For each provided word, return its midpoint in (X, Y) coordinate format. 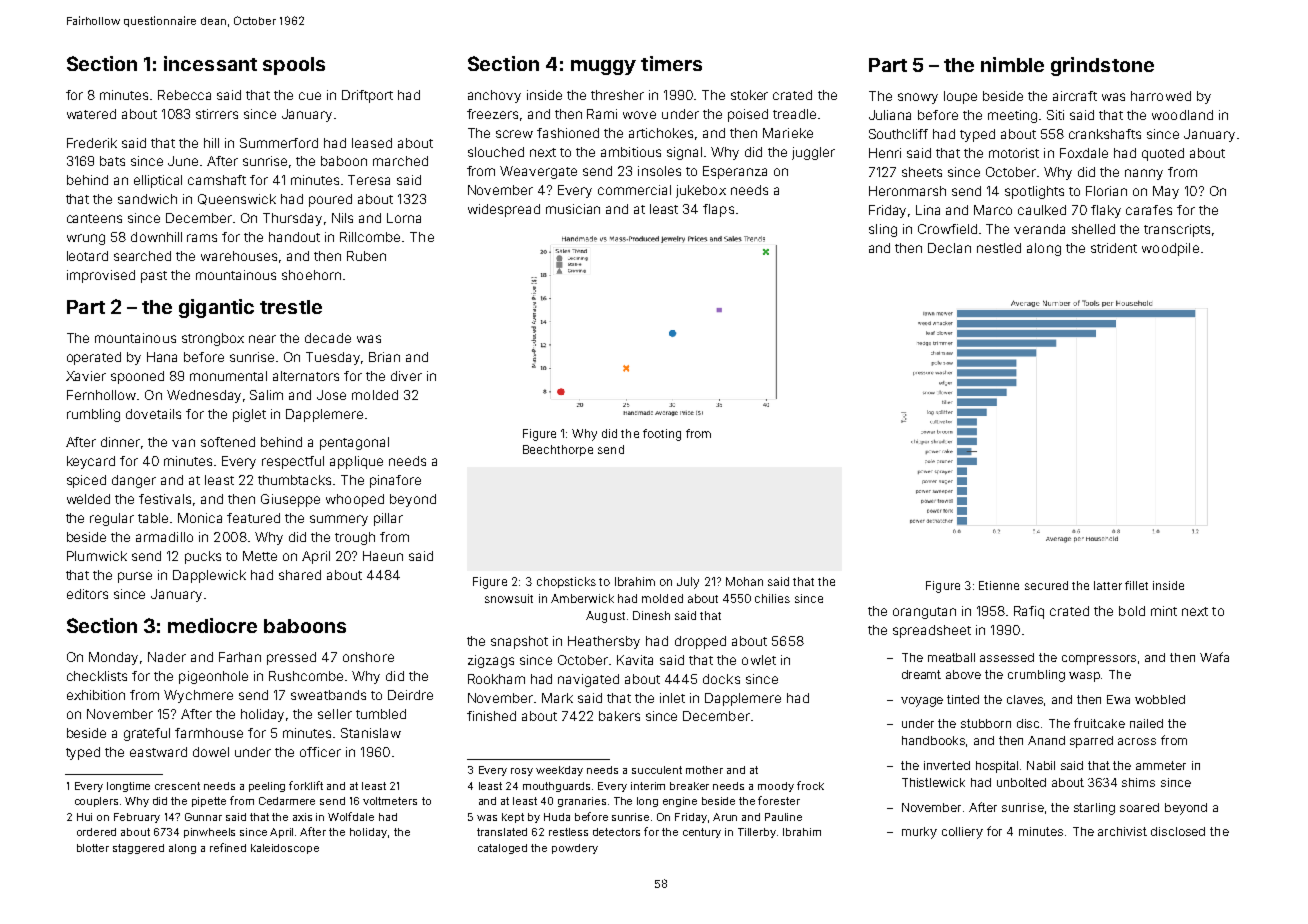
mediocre (212, 625)
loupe (960, 97)
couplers (96, 802)
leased (372, 143)
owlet (759, 660)
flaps (718, 210)
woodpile (1170, 249)
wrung (86, 239)
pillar (388, 519)
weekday (559, 771)
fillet (1136, 585)
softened (228, 442)
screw (514, 134)
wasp (1084, 677)
